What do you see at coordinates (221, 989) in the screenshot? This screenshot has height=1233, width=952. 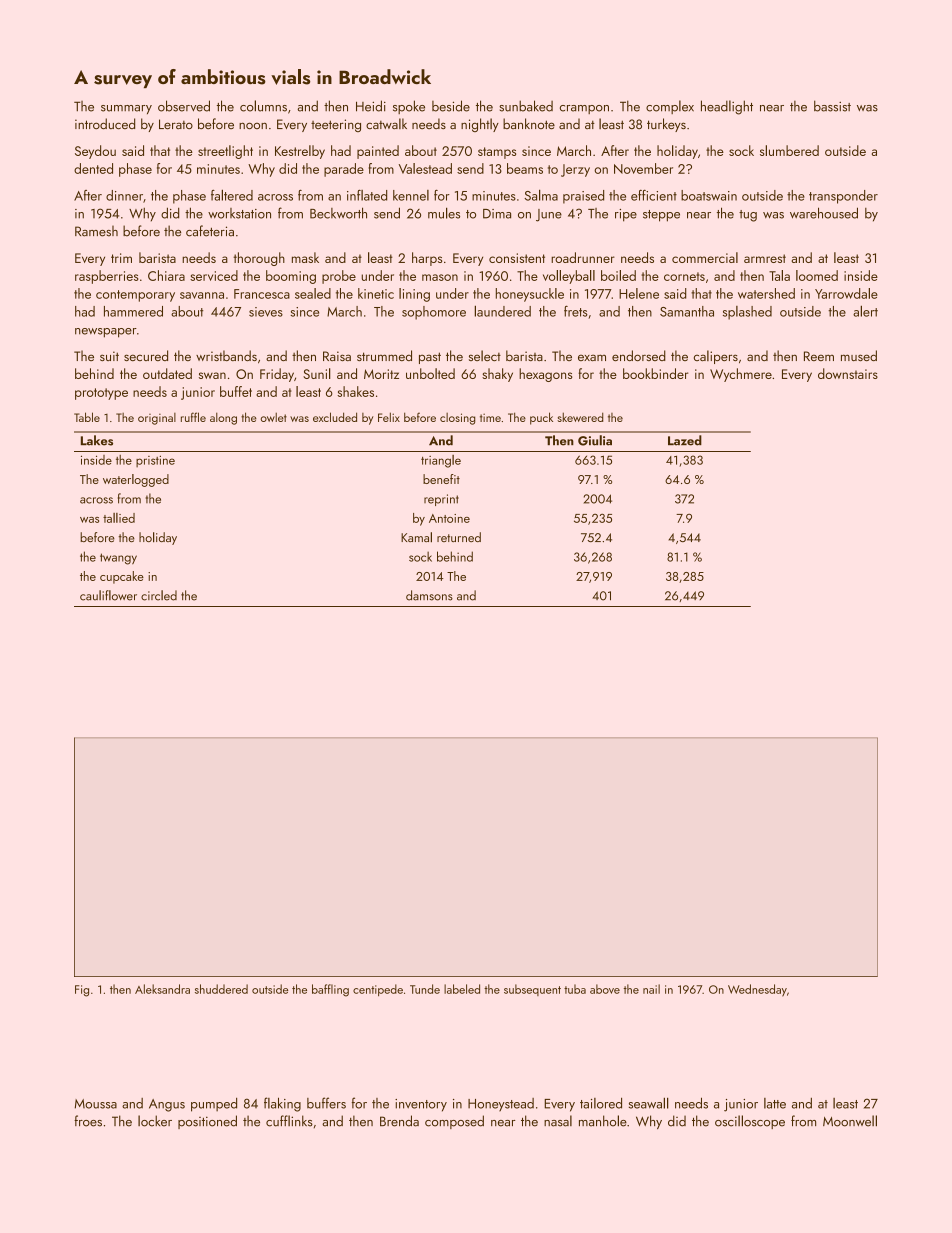 I see `shuddered` at bounding box center [221, 989].
